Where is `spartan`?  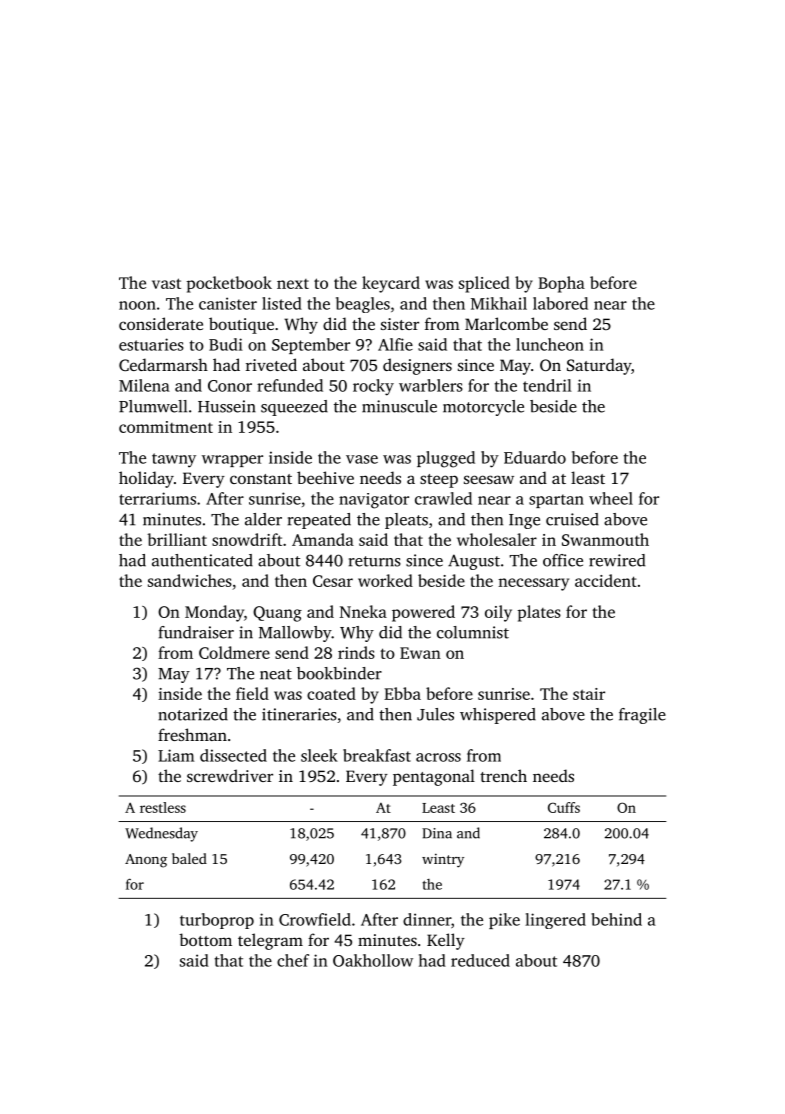
spartan is located at coordinates (556, 501).
